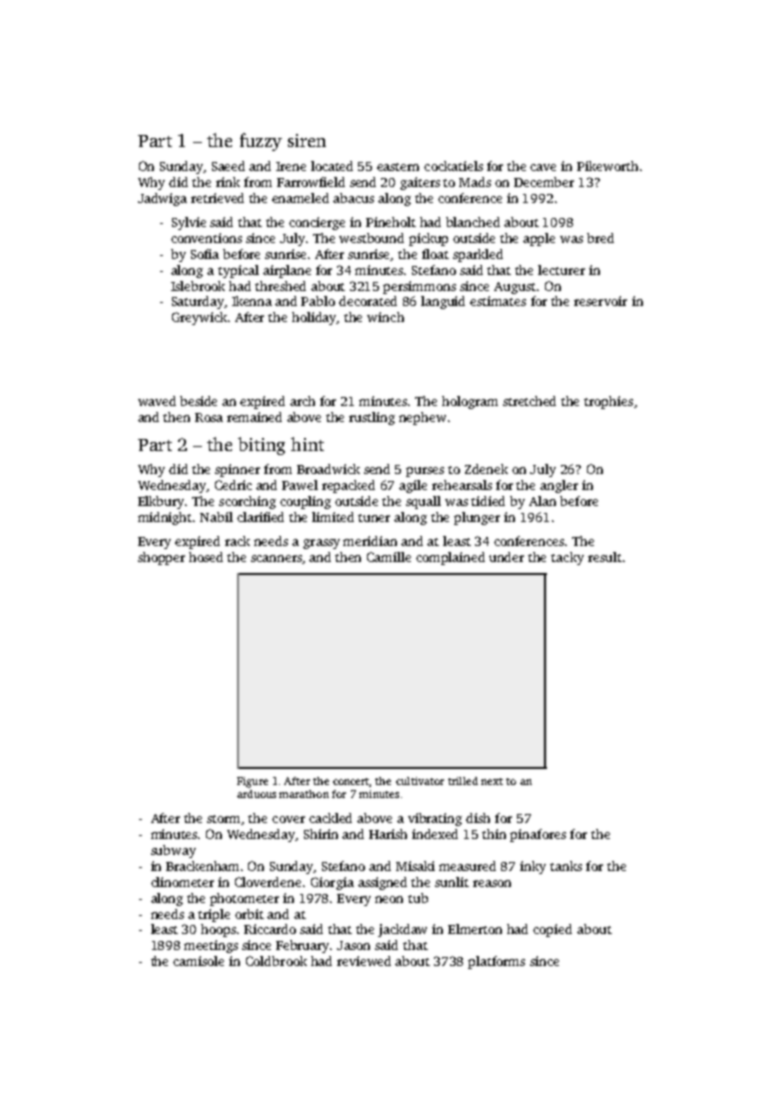 This screenshot has height=1111, width=783. What do you see at coordinates (206, 557) in the screenshot?
I see `hosed` at bounding box center [206, 557].
